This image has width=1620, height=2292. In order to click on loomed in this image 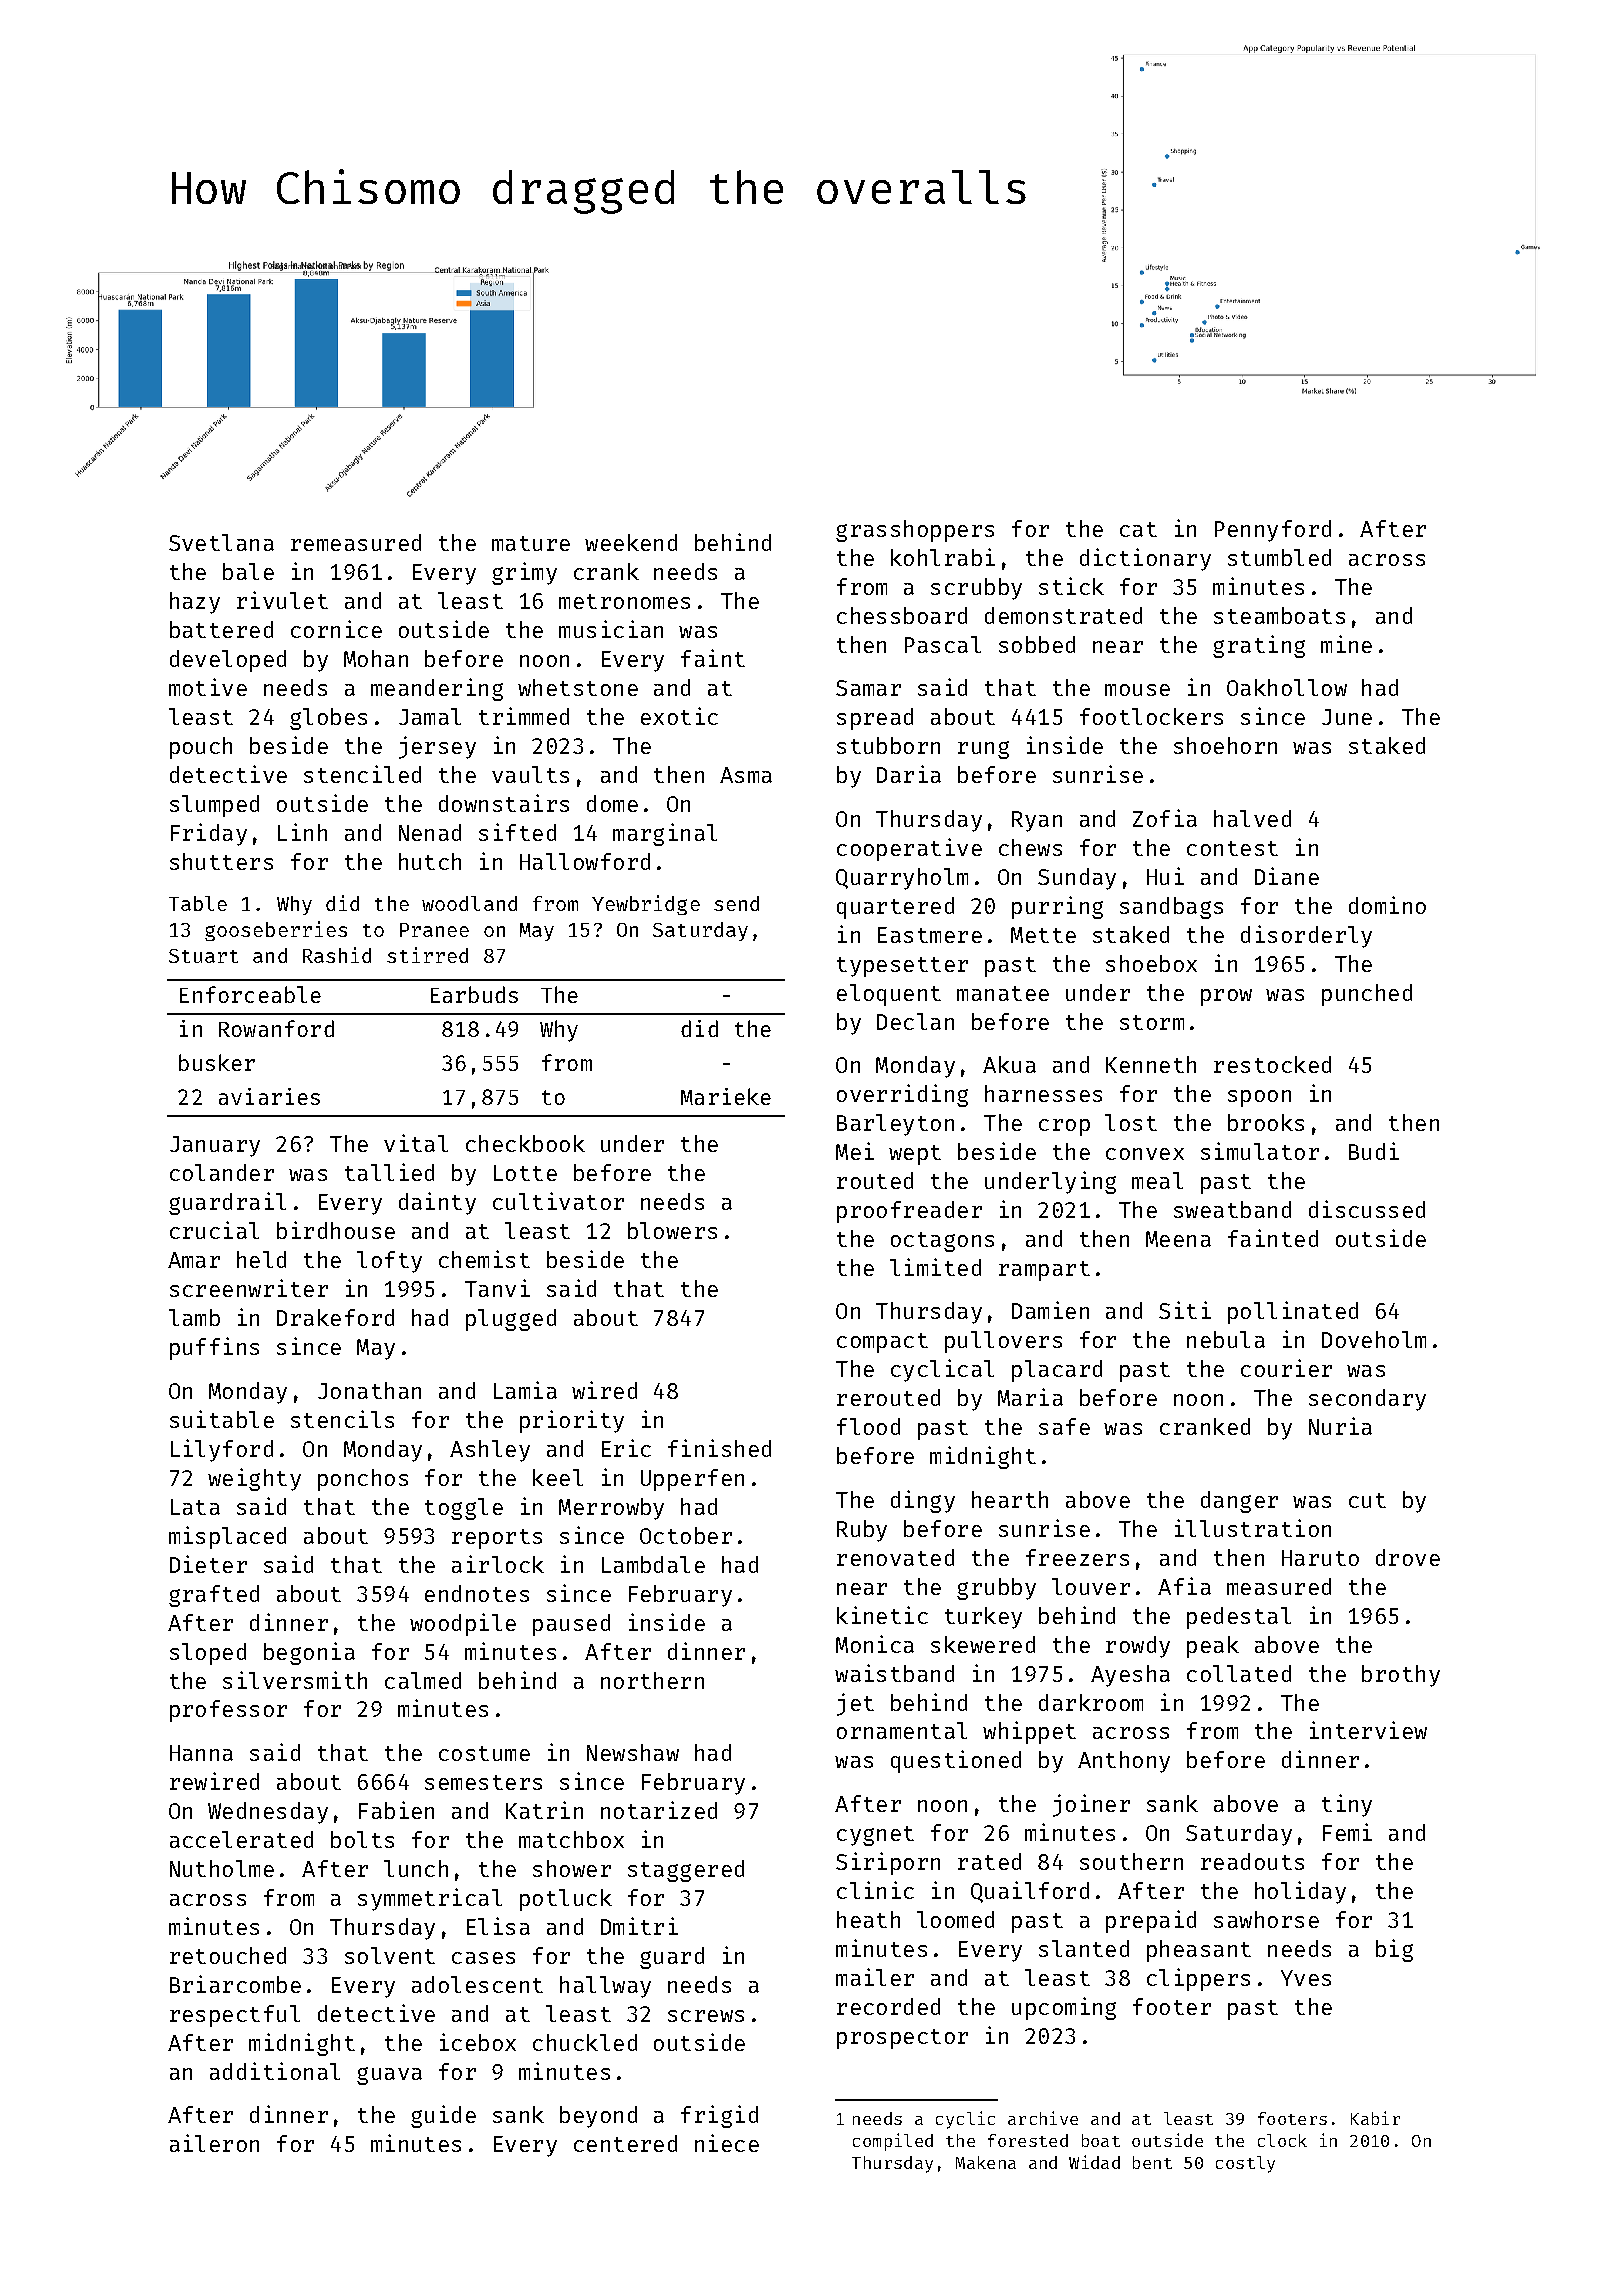, I will do `click(955, 1919)`.
